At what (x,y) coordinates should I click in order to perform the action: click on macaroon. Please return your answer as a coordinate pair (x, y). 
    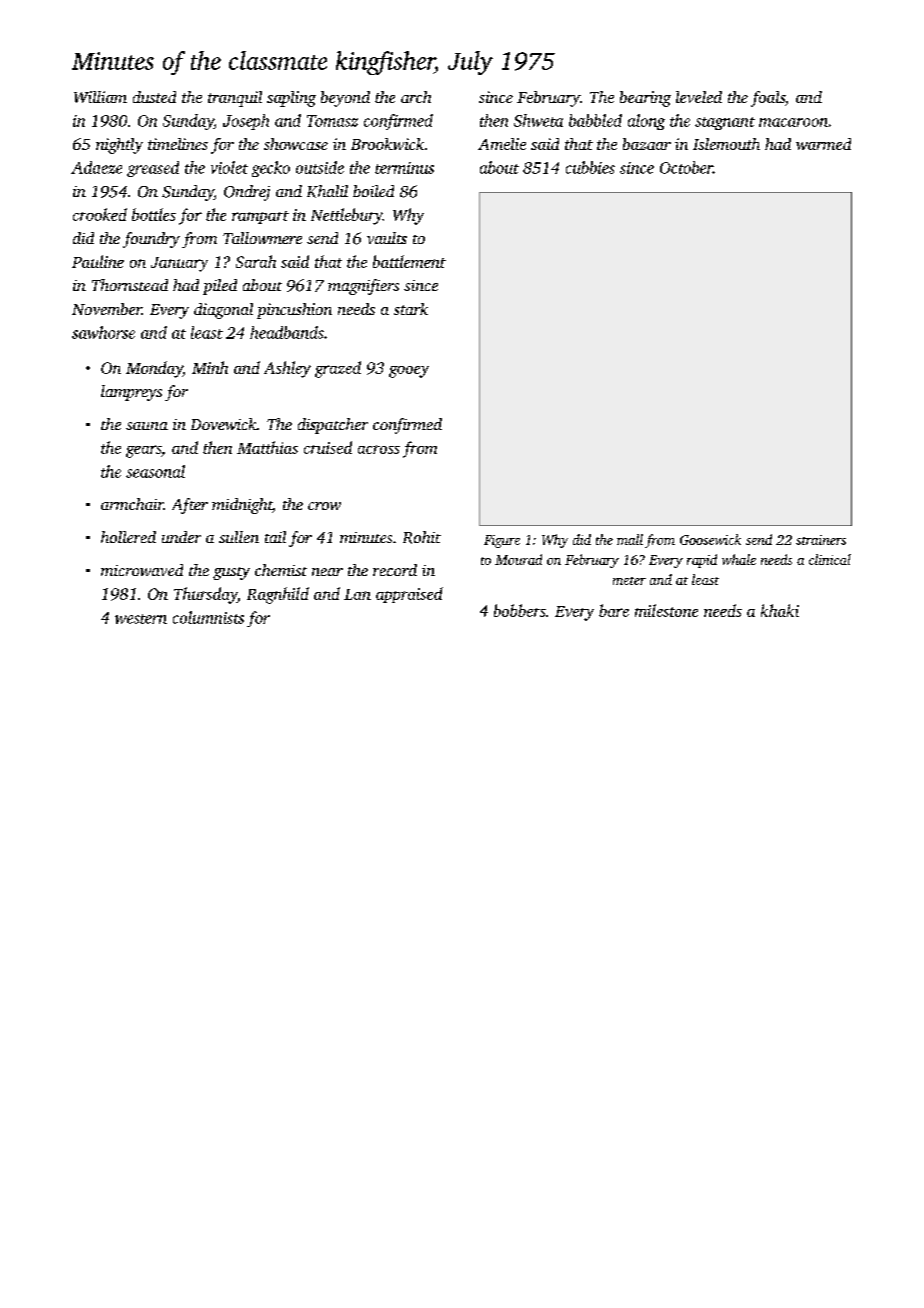
    Looking at the image, I should click on (793, 122).
